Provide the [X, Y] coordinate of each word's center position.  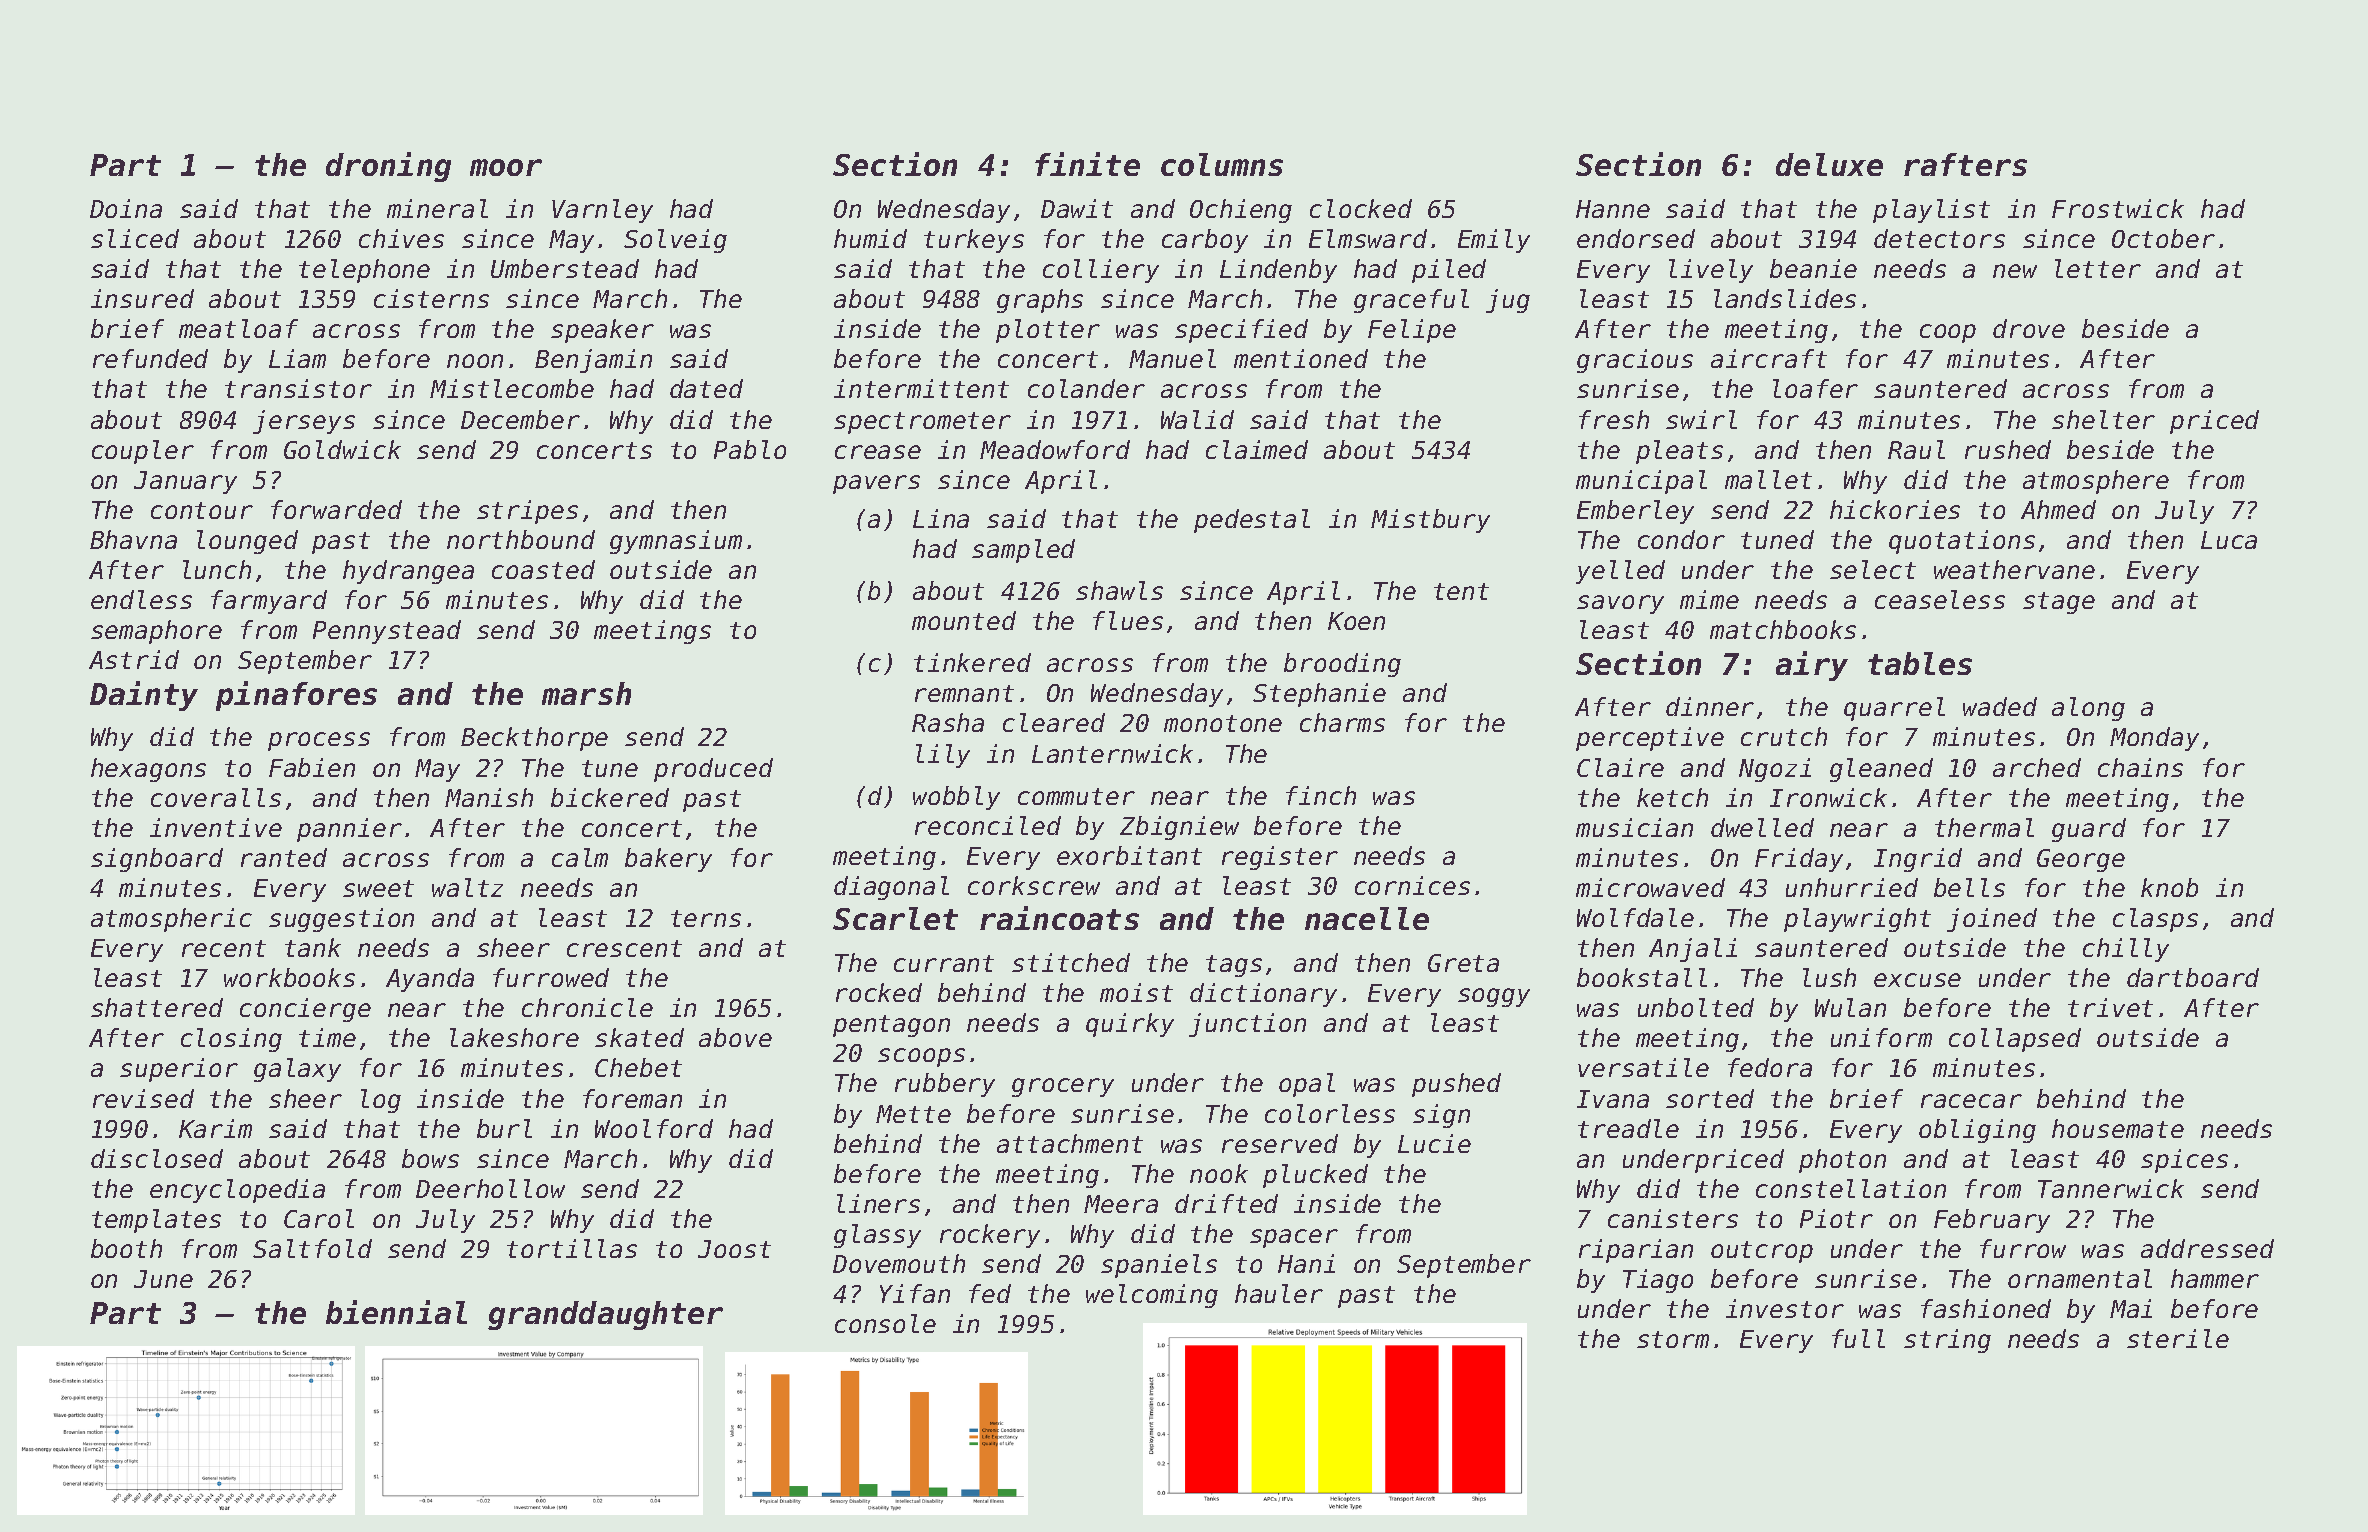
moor [506, 167]
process [319, 741]
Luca [2229, 540]
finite [1087, 164]
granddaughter [605, 1315]
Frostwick [2118, 208]
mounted [964, 620]
